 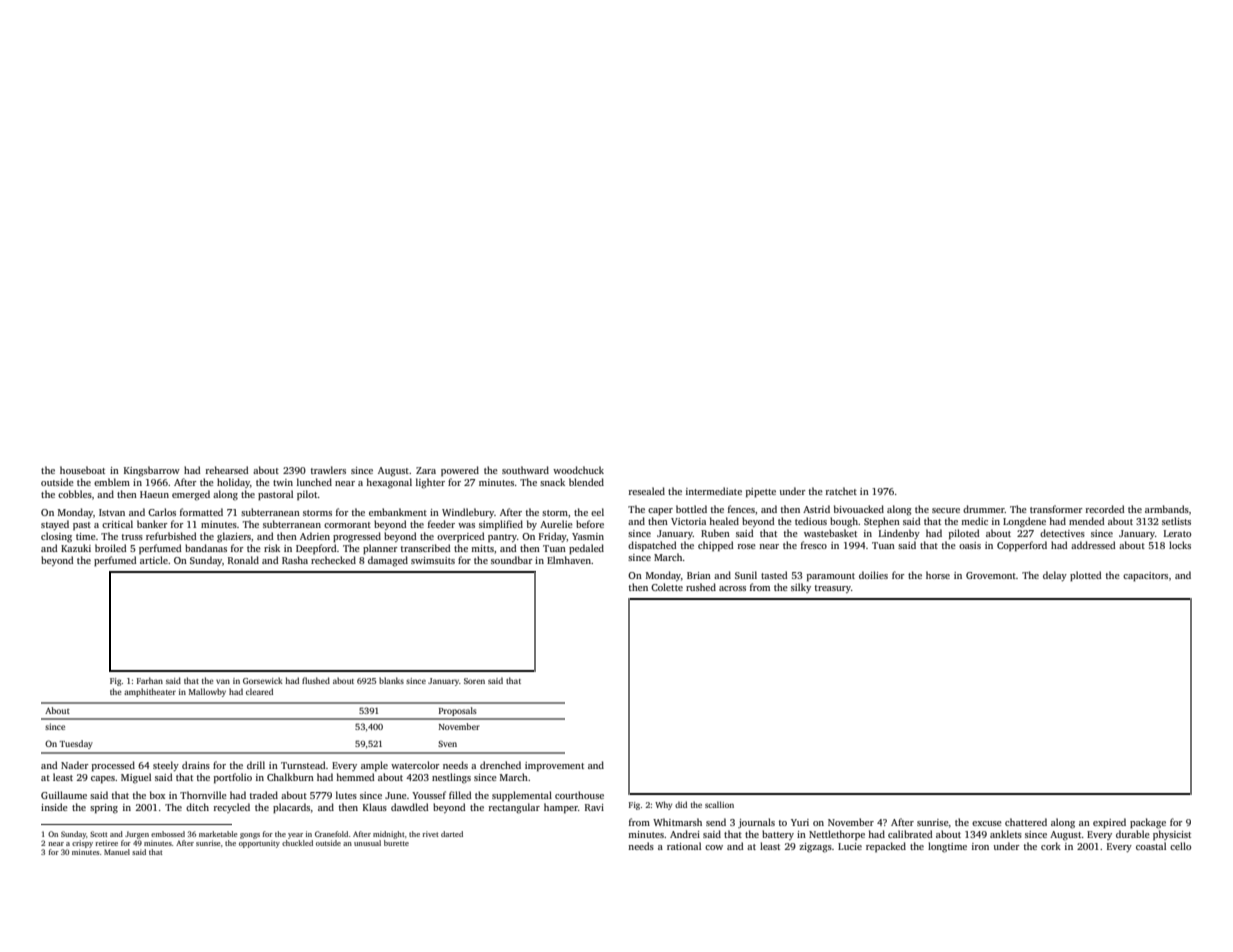 I want to click on delay, so click(x=1055, y=576).
